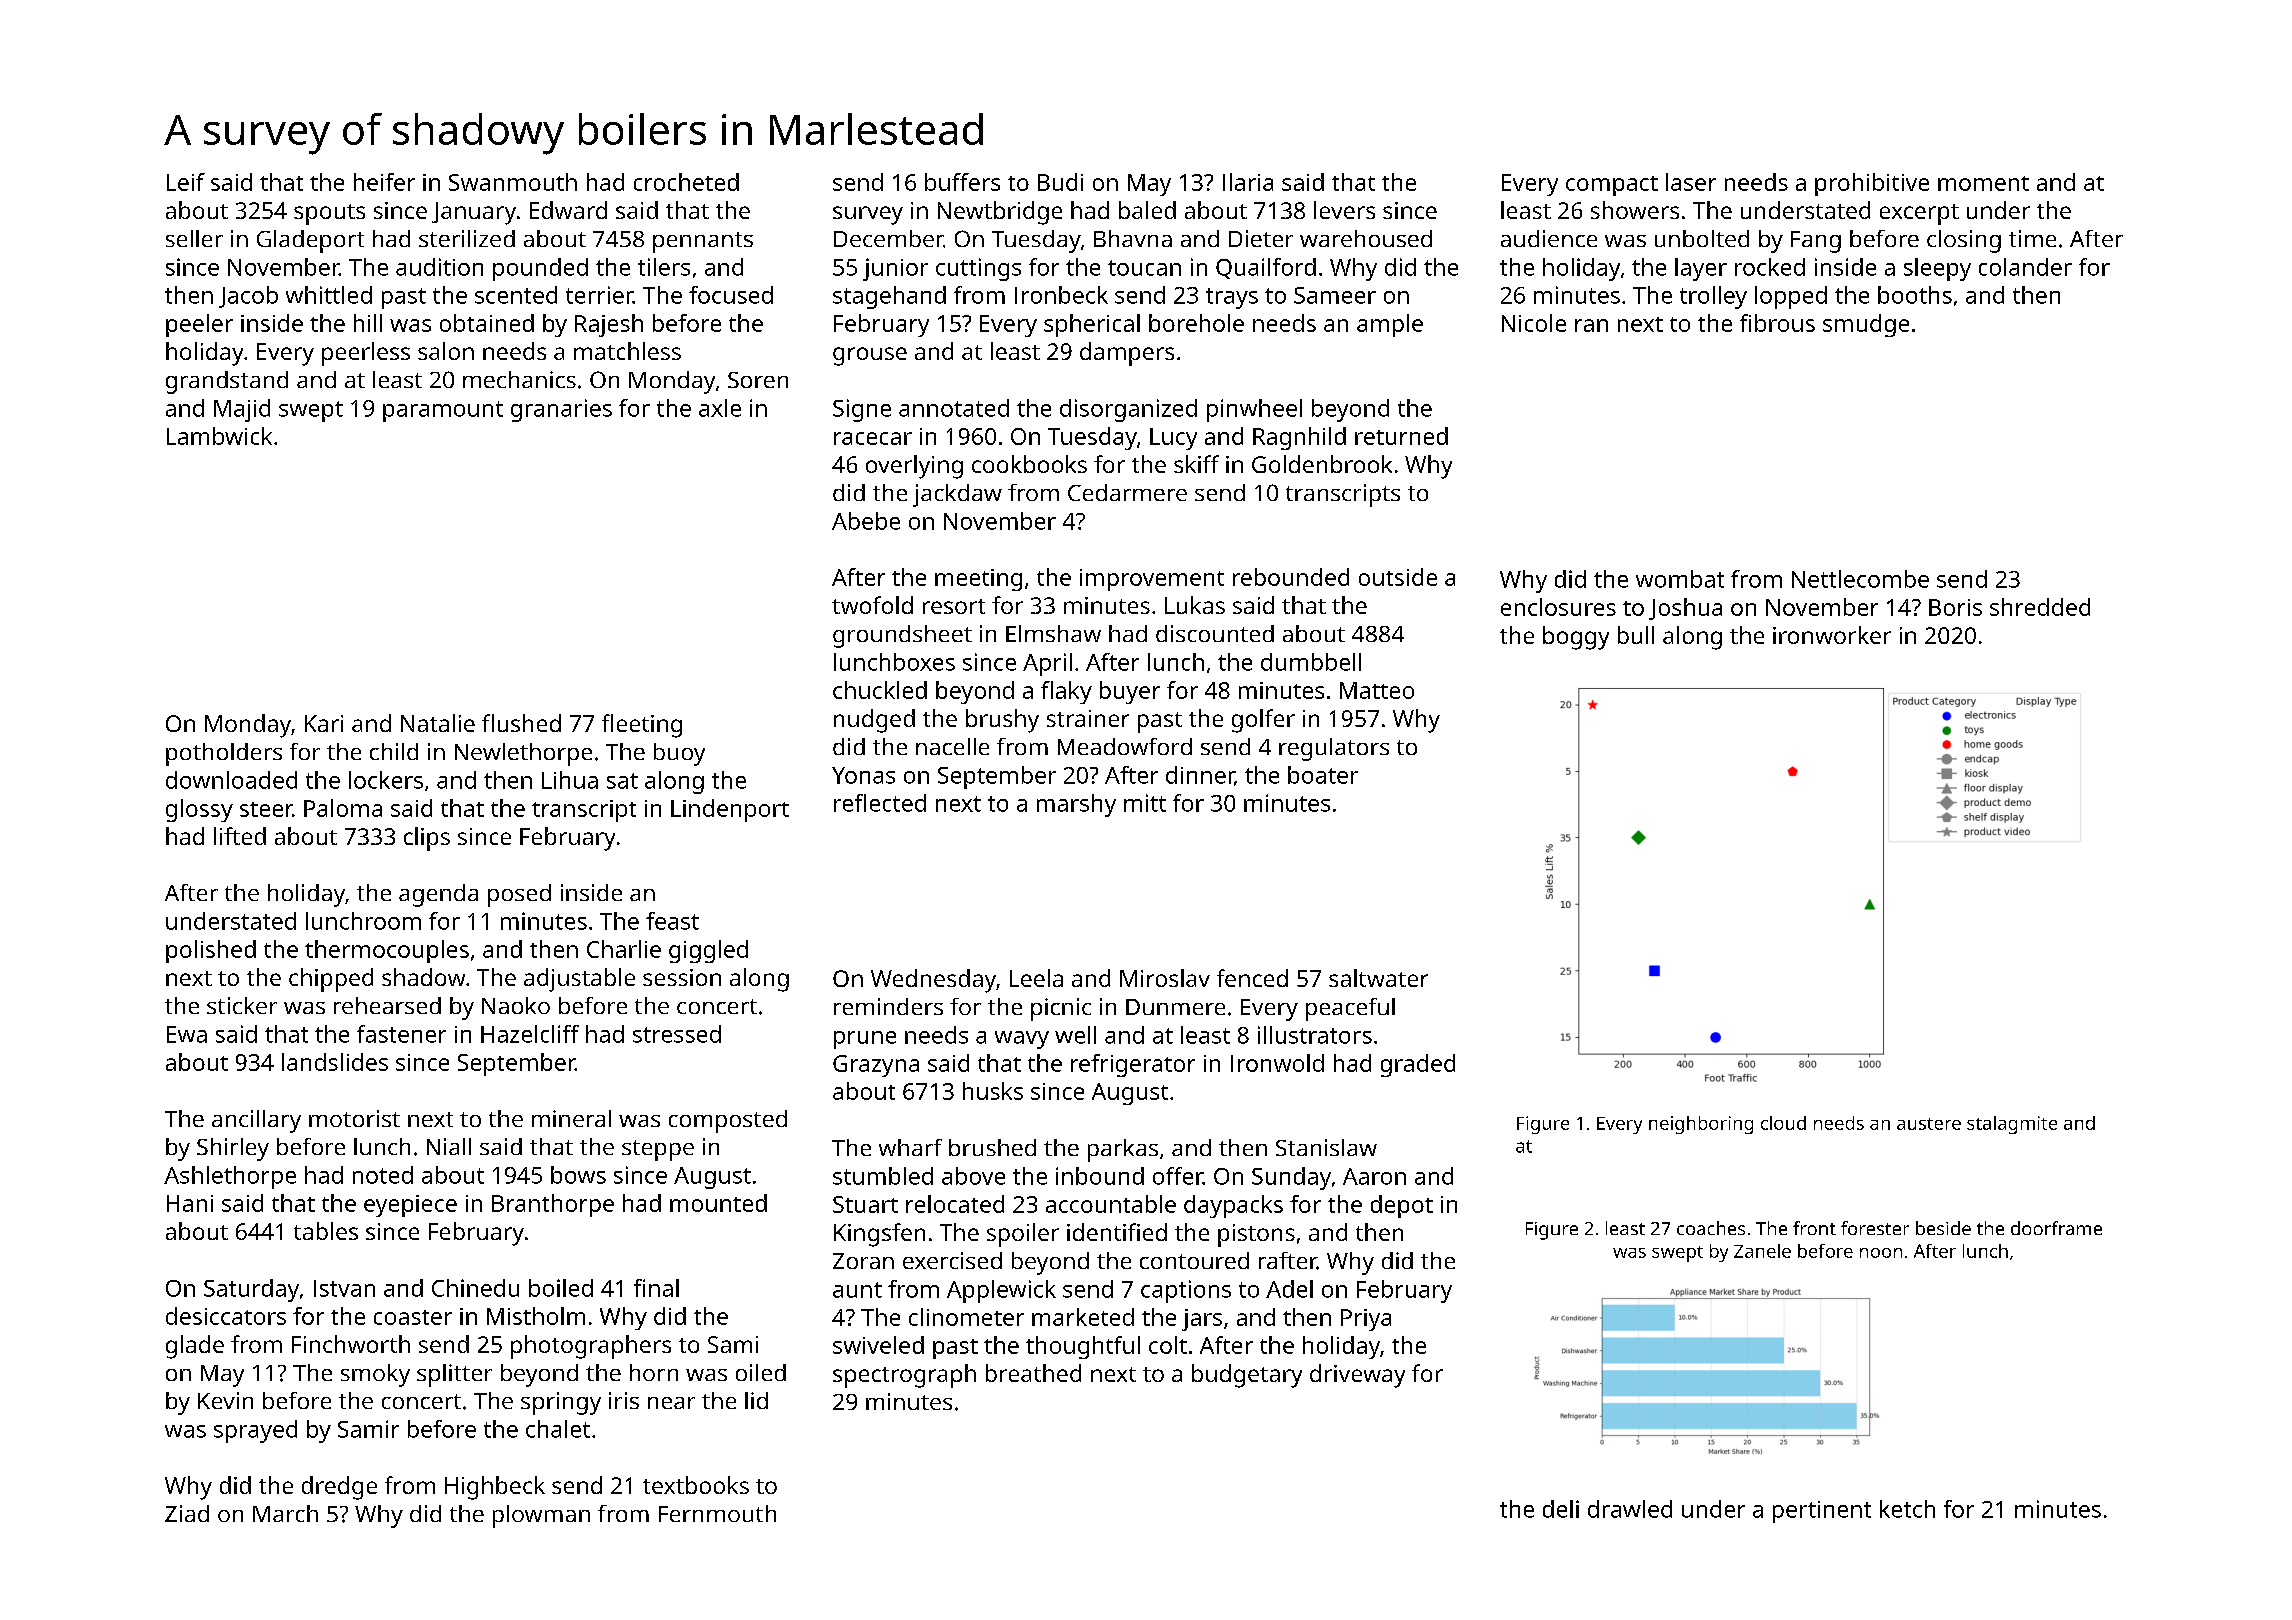 This screenshot has height=1620, width=2292. I want to click on Kari, so click(324, 723).
